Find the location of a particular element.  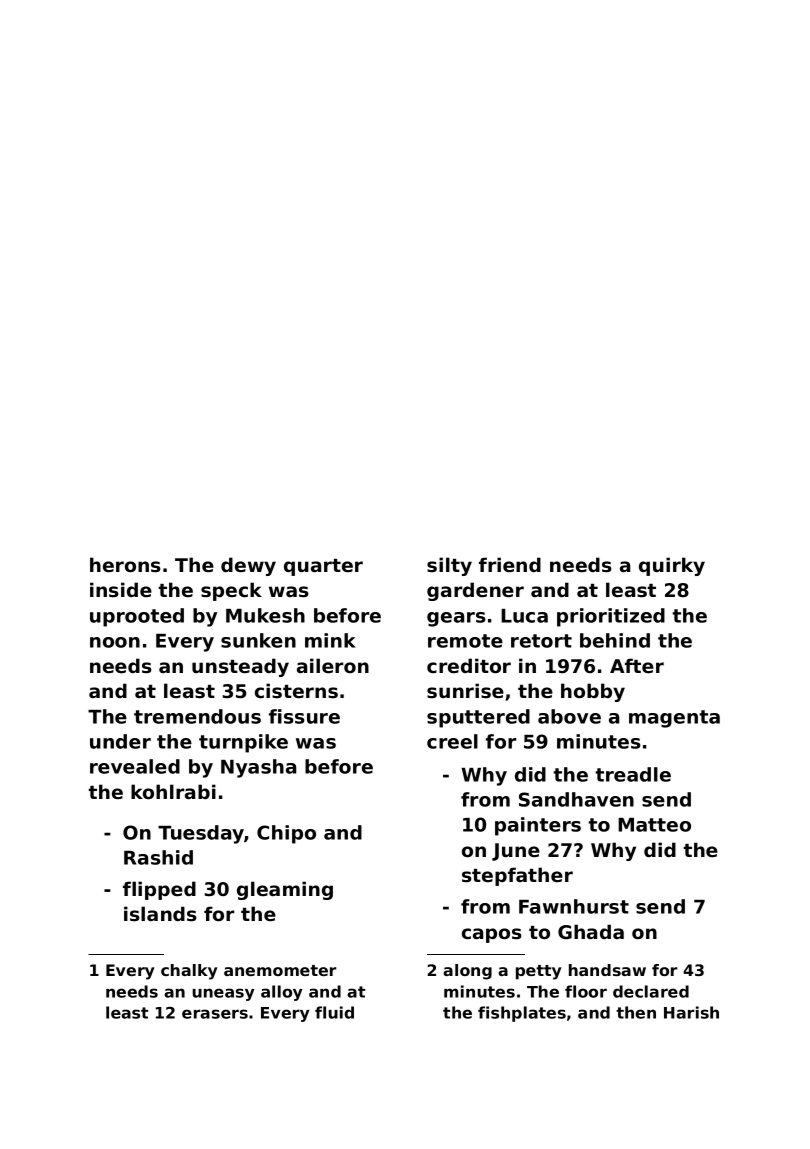

kohlrabi is located at coordinates (173, 791).
